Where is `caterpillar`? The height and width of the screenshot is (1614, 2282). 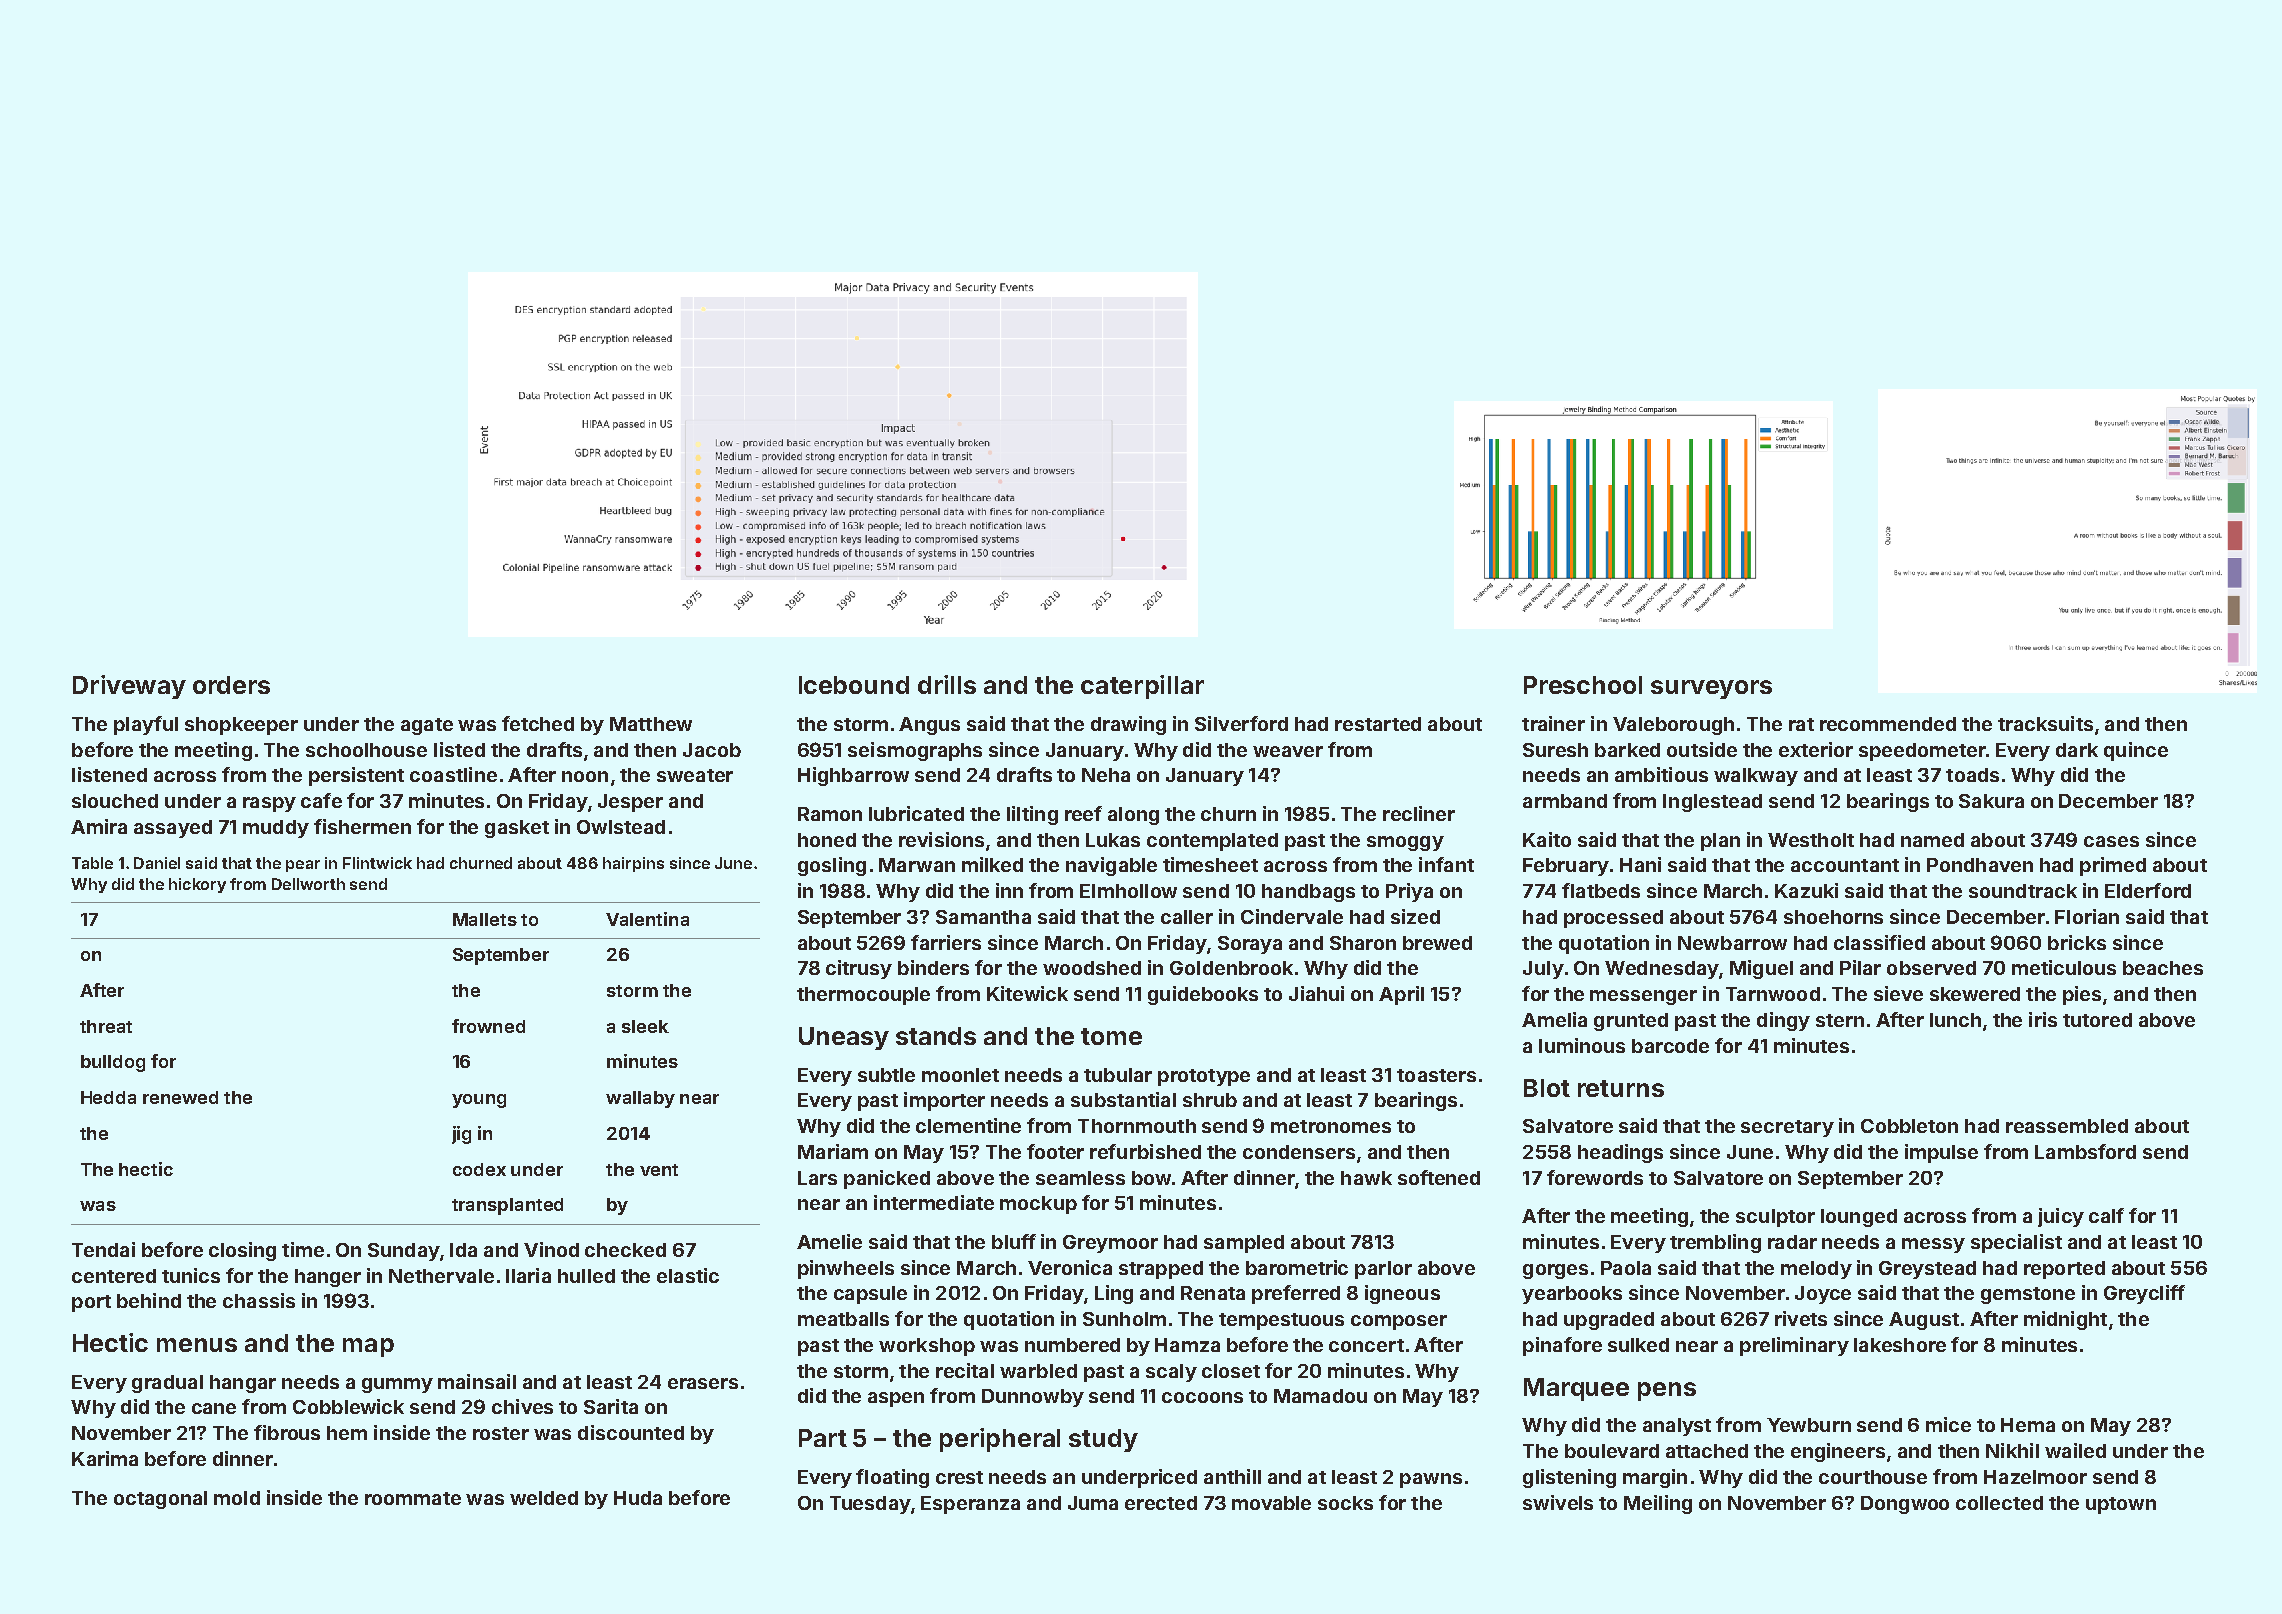
caterpillar is located at coordinates (1142, 687).
